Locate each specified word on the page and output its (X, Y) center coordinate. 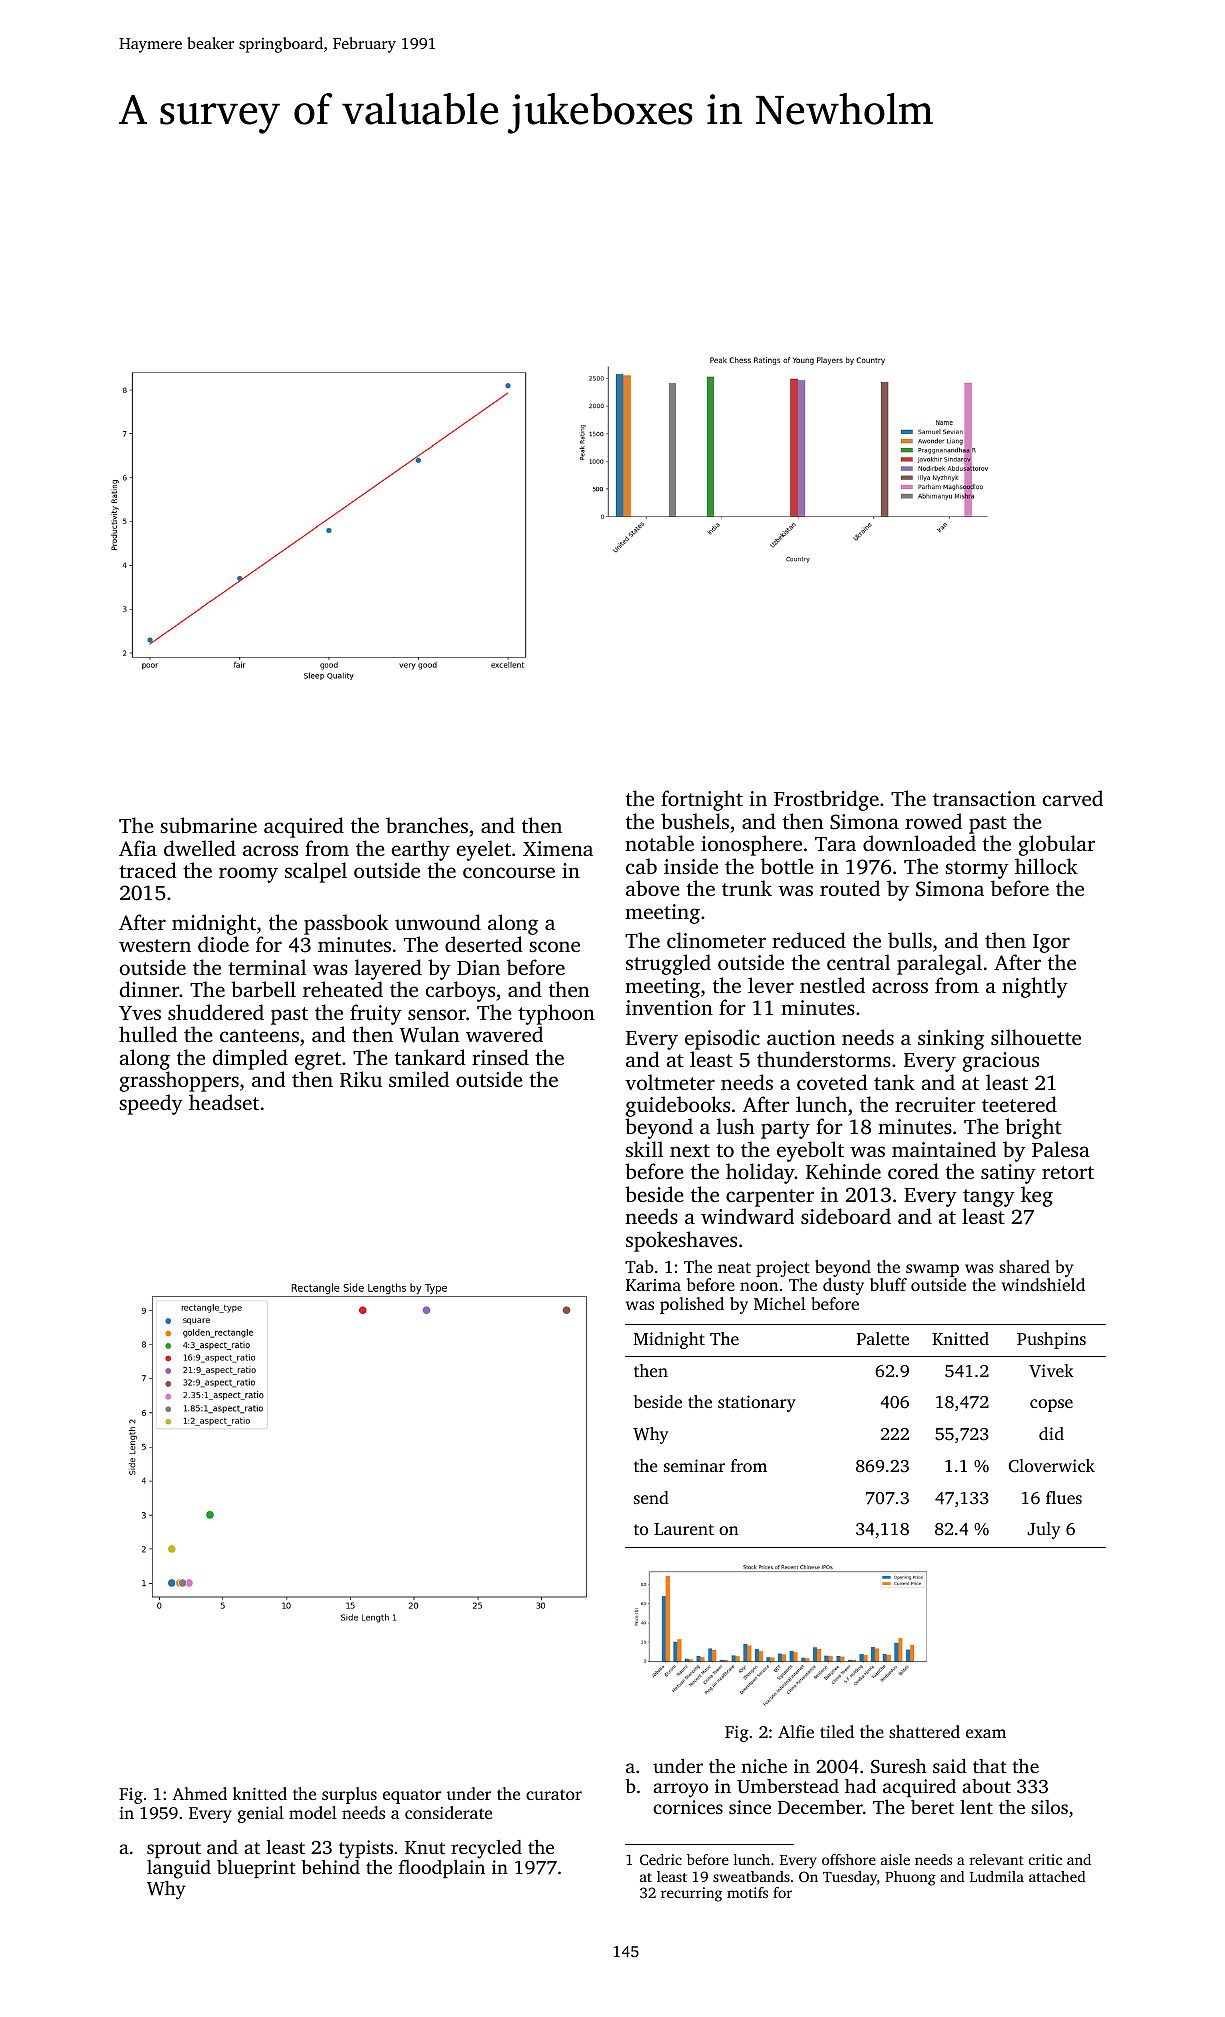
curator (554, 1794)
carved (1073, 798)
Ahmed (199, 1793)
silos (1049, 1807)
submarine (208, 825)
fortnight (702, 800)
